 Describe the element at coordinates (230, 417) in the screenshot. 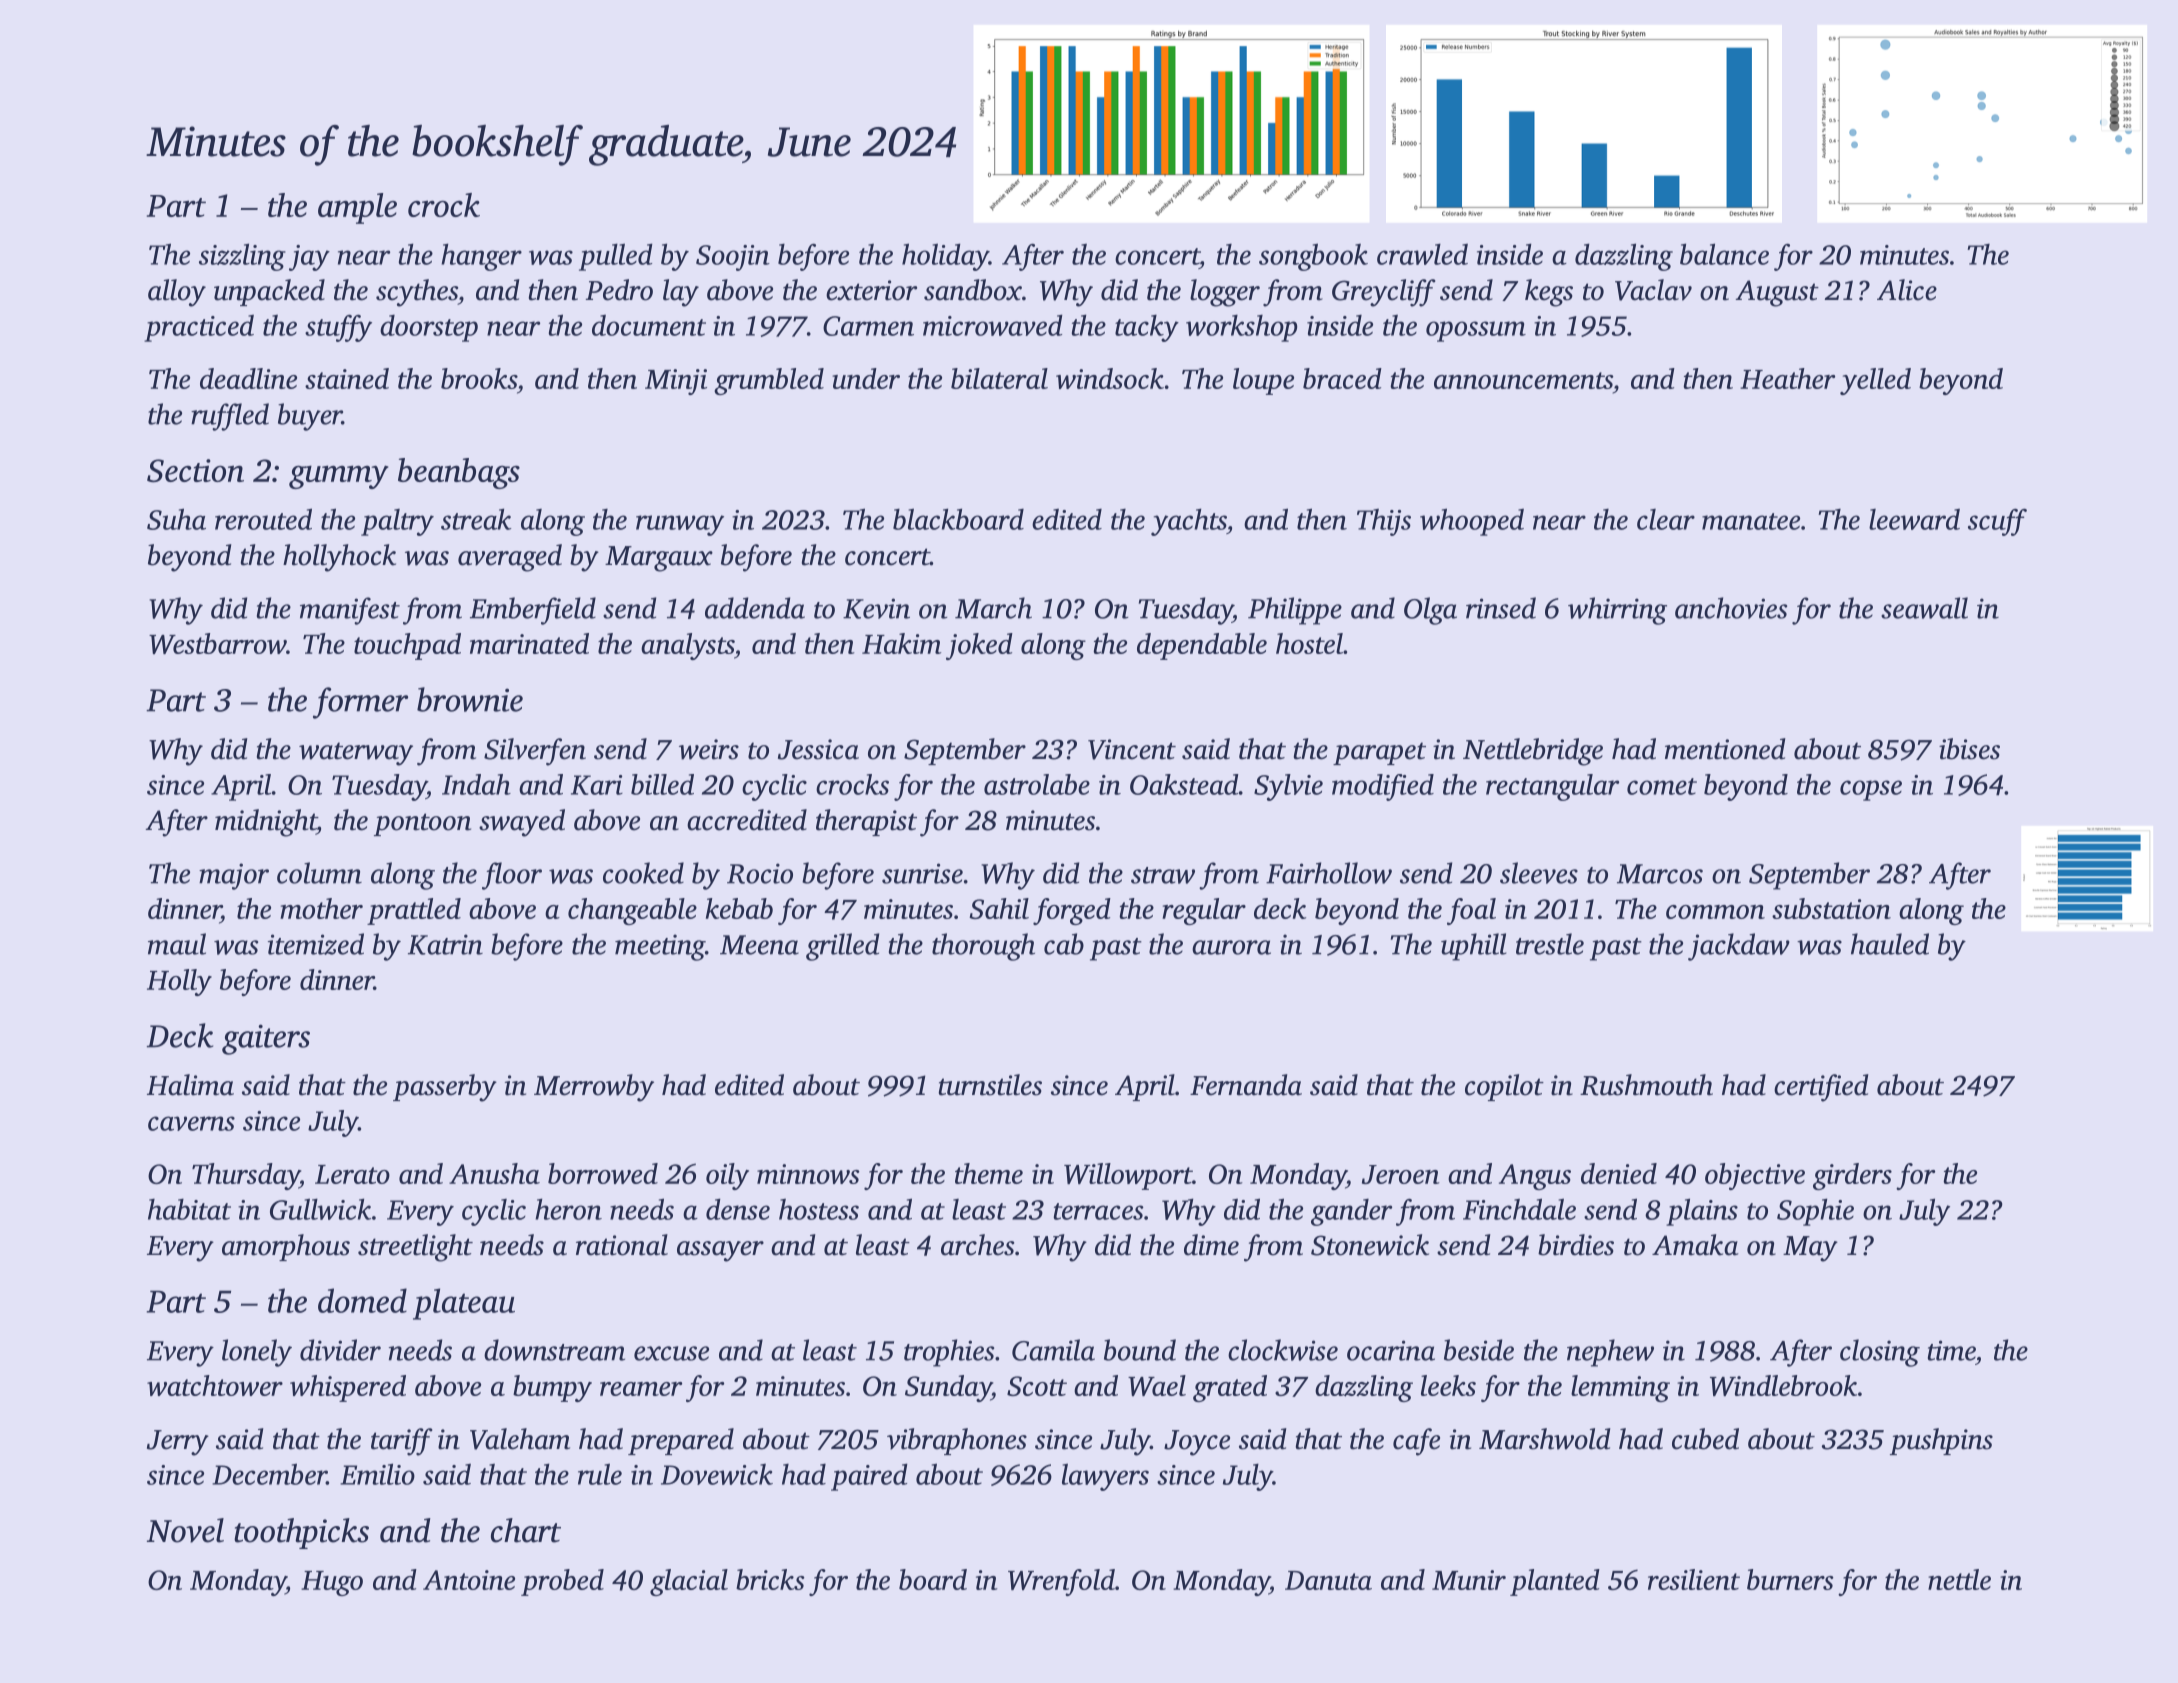

I see `ruffled` at that location.
